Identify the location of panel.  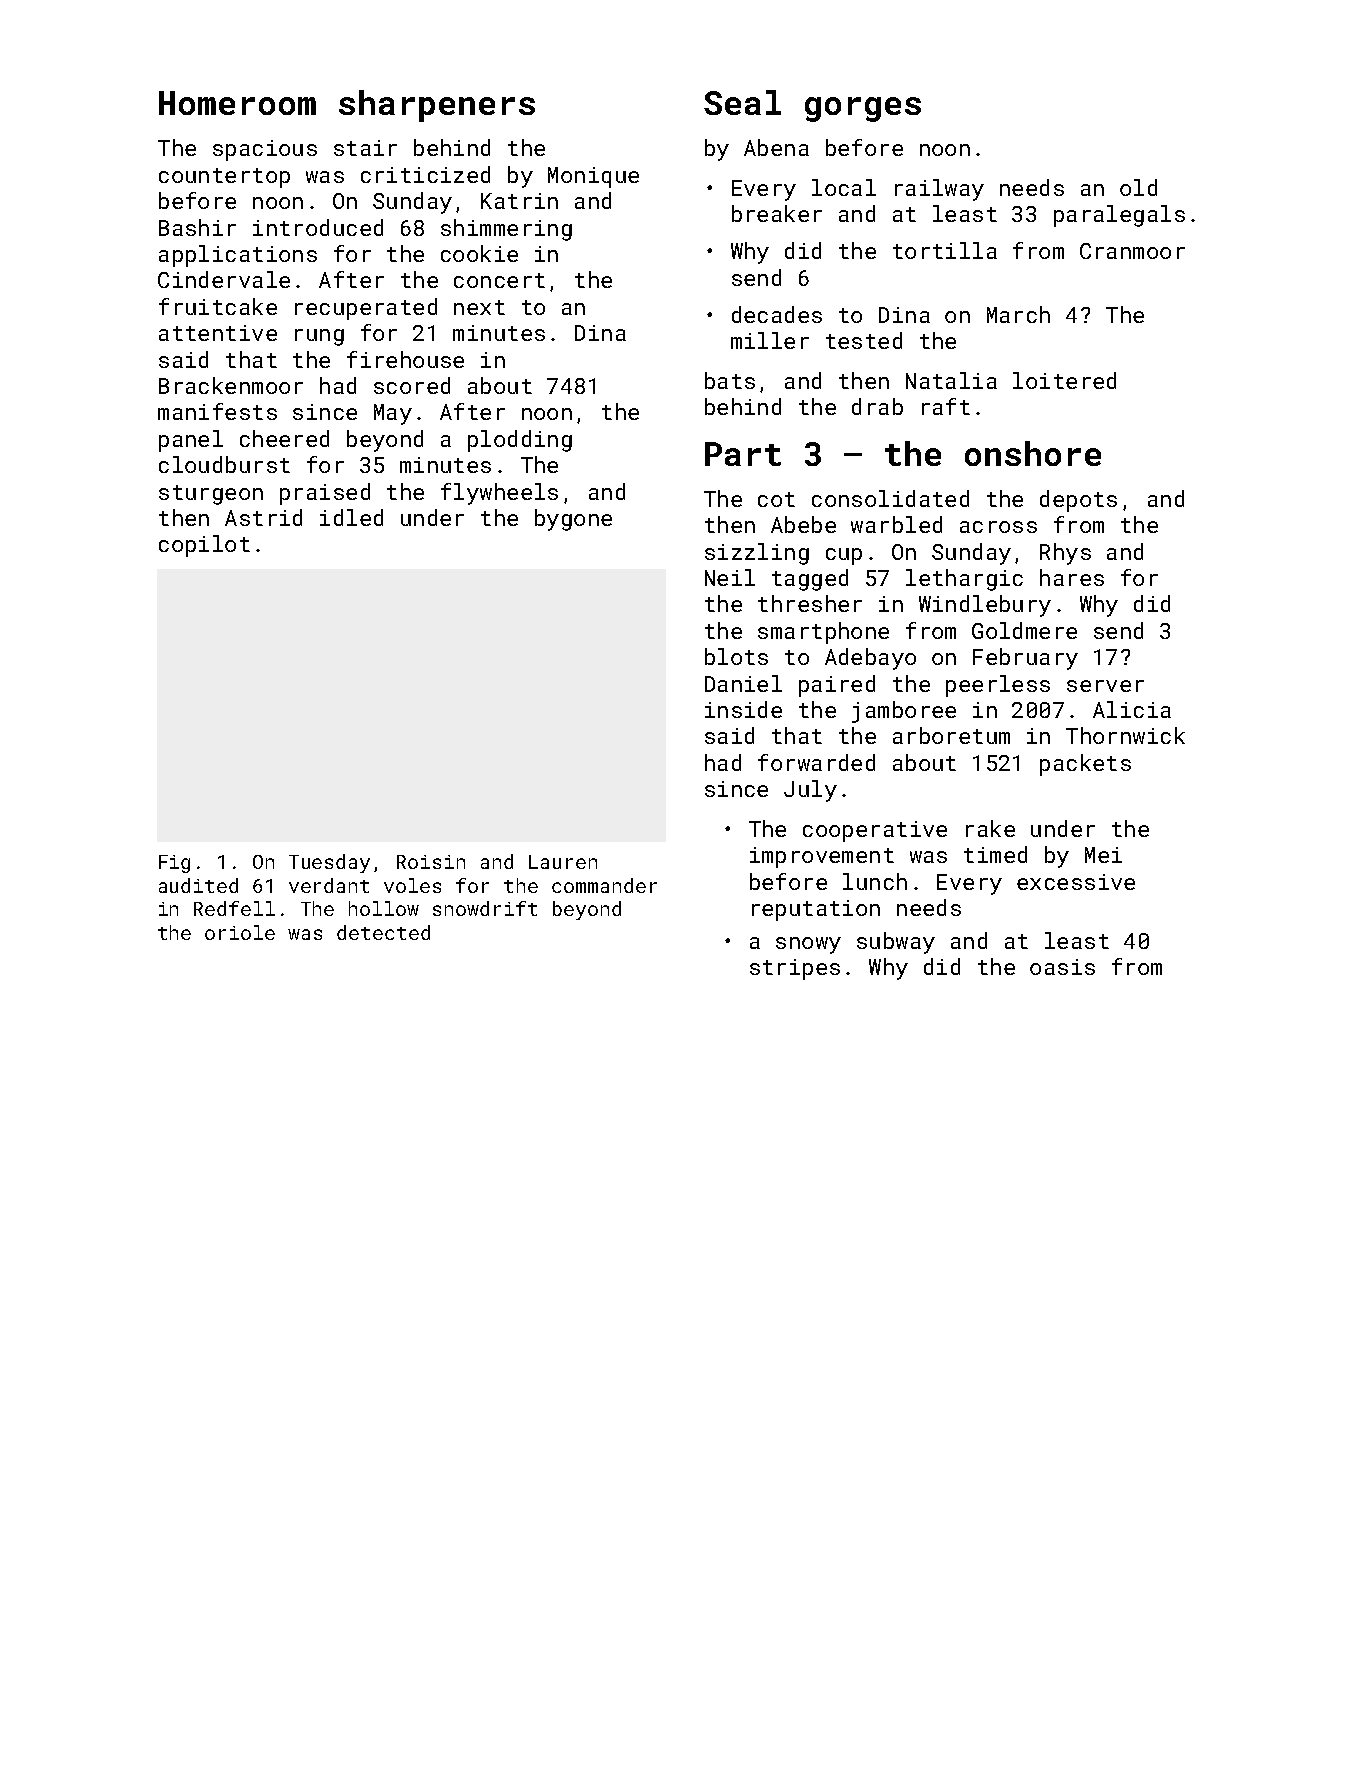
(191, 441).
